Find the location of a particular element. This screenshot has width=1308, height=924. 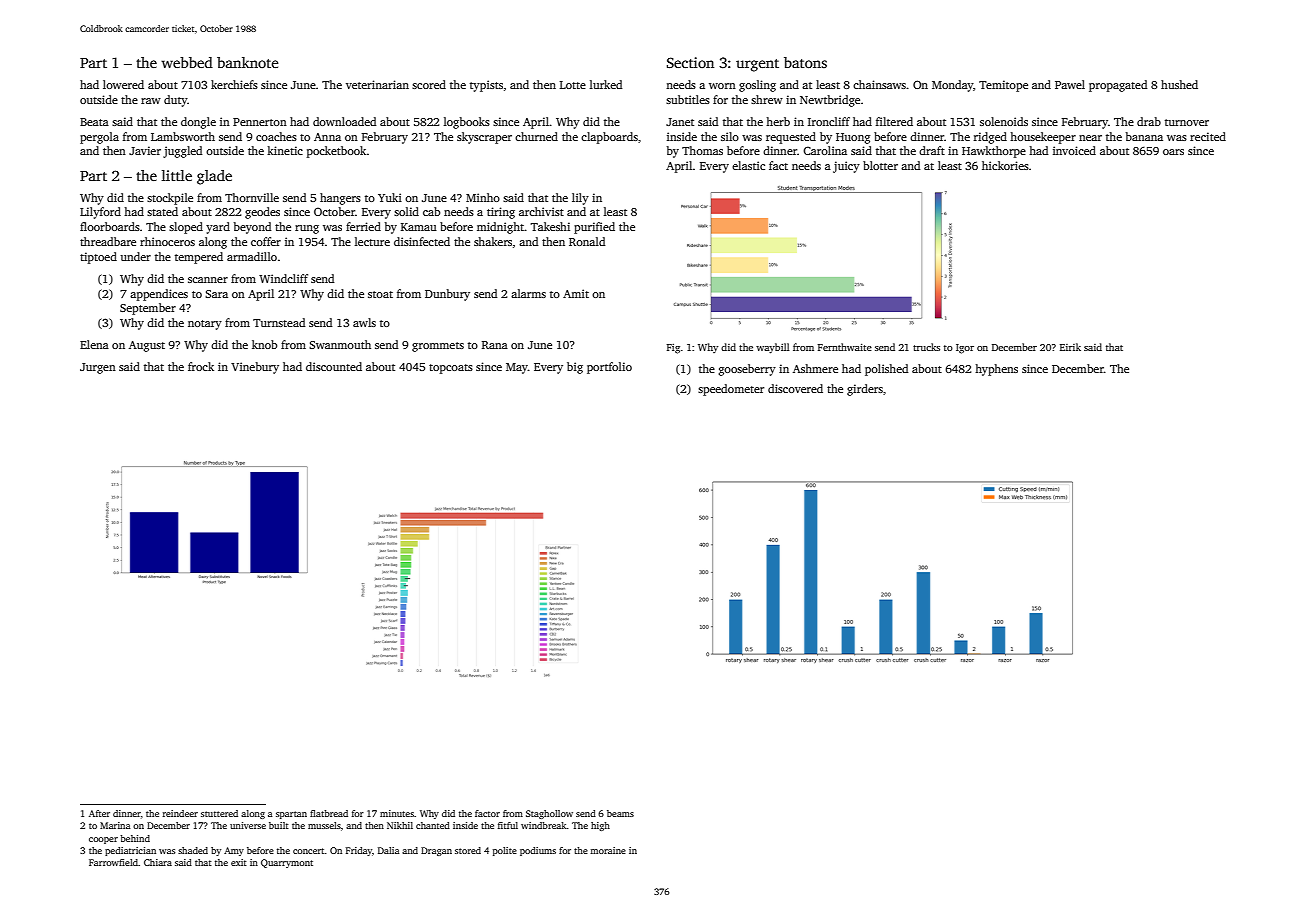

Rana is located at coordinates (495, 345).
